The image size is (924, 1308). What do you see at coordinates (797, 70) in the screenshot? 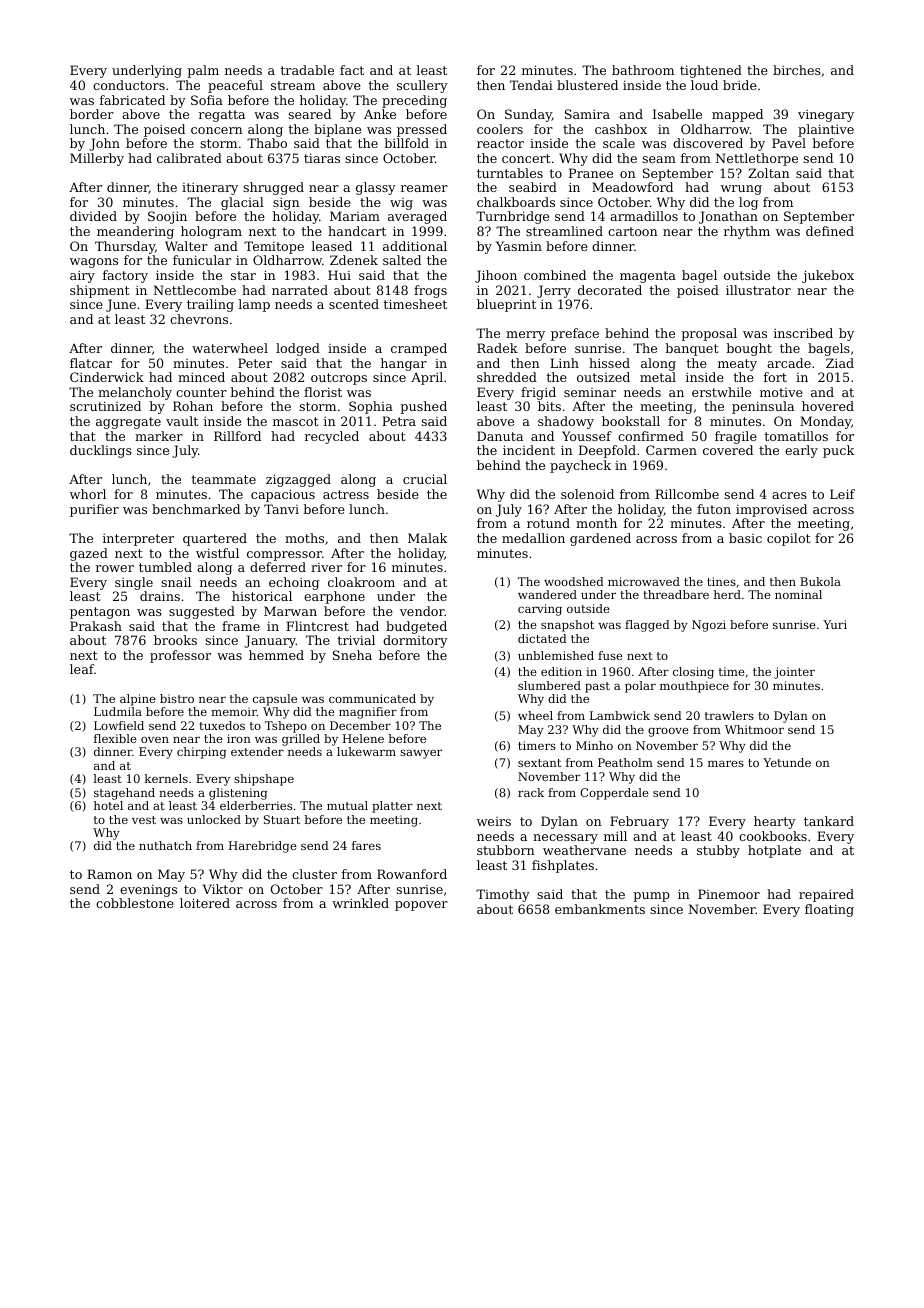
I see `birches` at bounding box center [797, 70].
